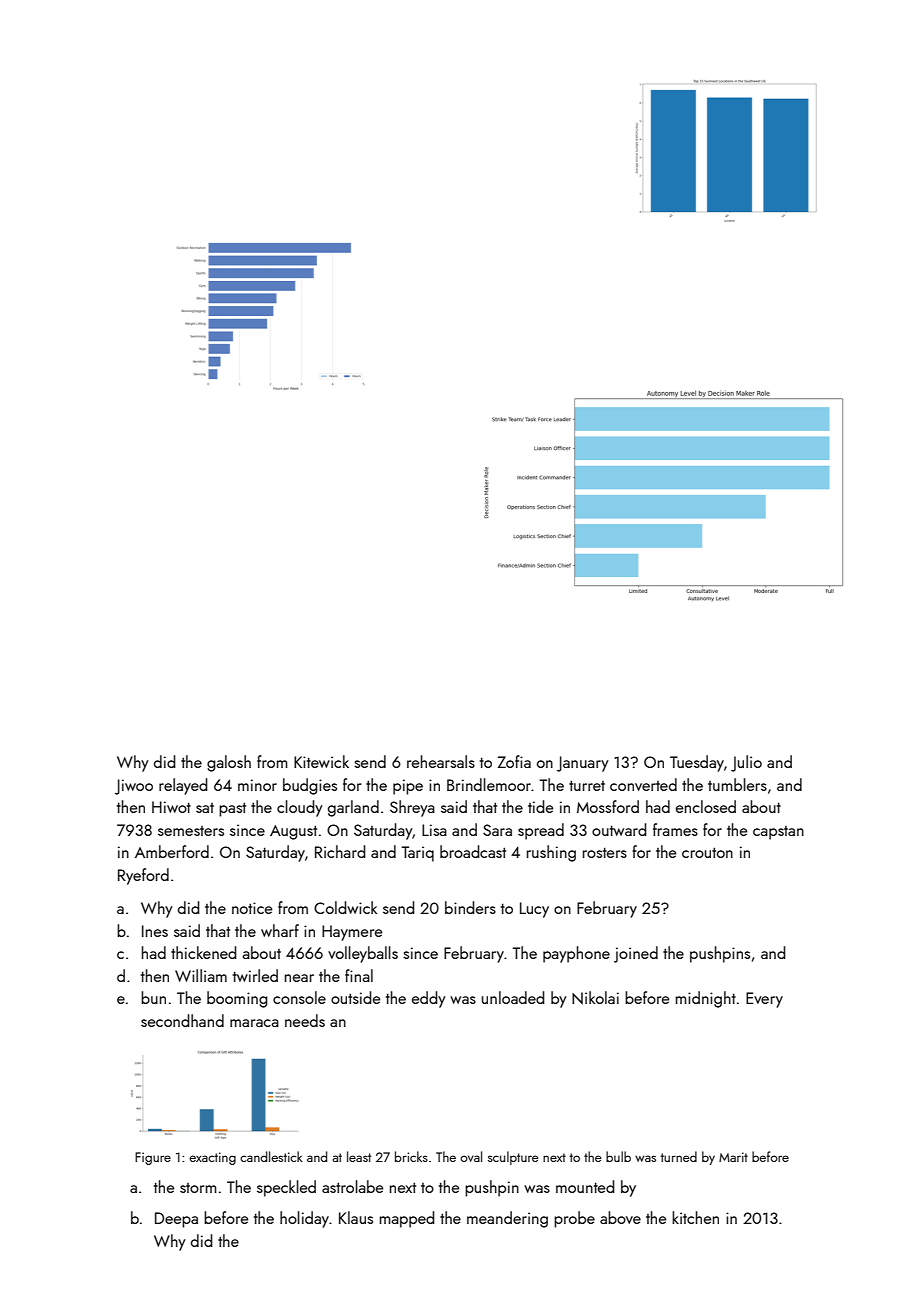 The image size is (924, 1308). What do you see at coordinates (746, 763) in the screenshot?
I see `Julio` at bounding box center [746, 763].
